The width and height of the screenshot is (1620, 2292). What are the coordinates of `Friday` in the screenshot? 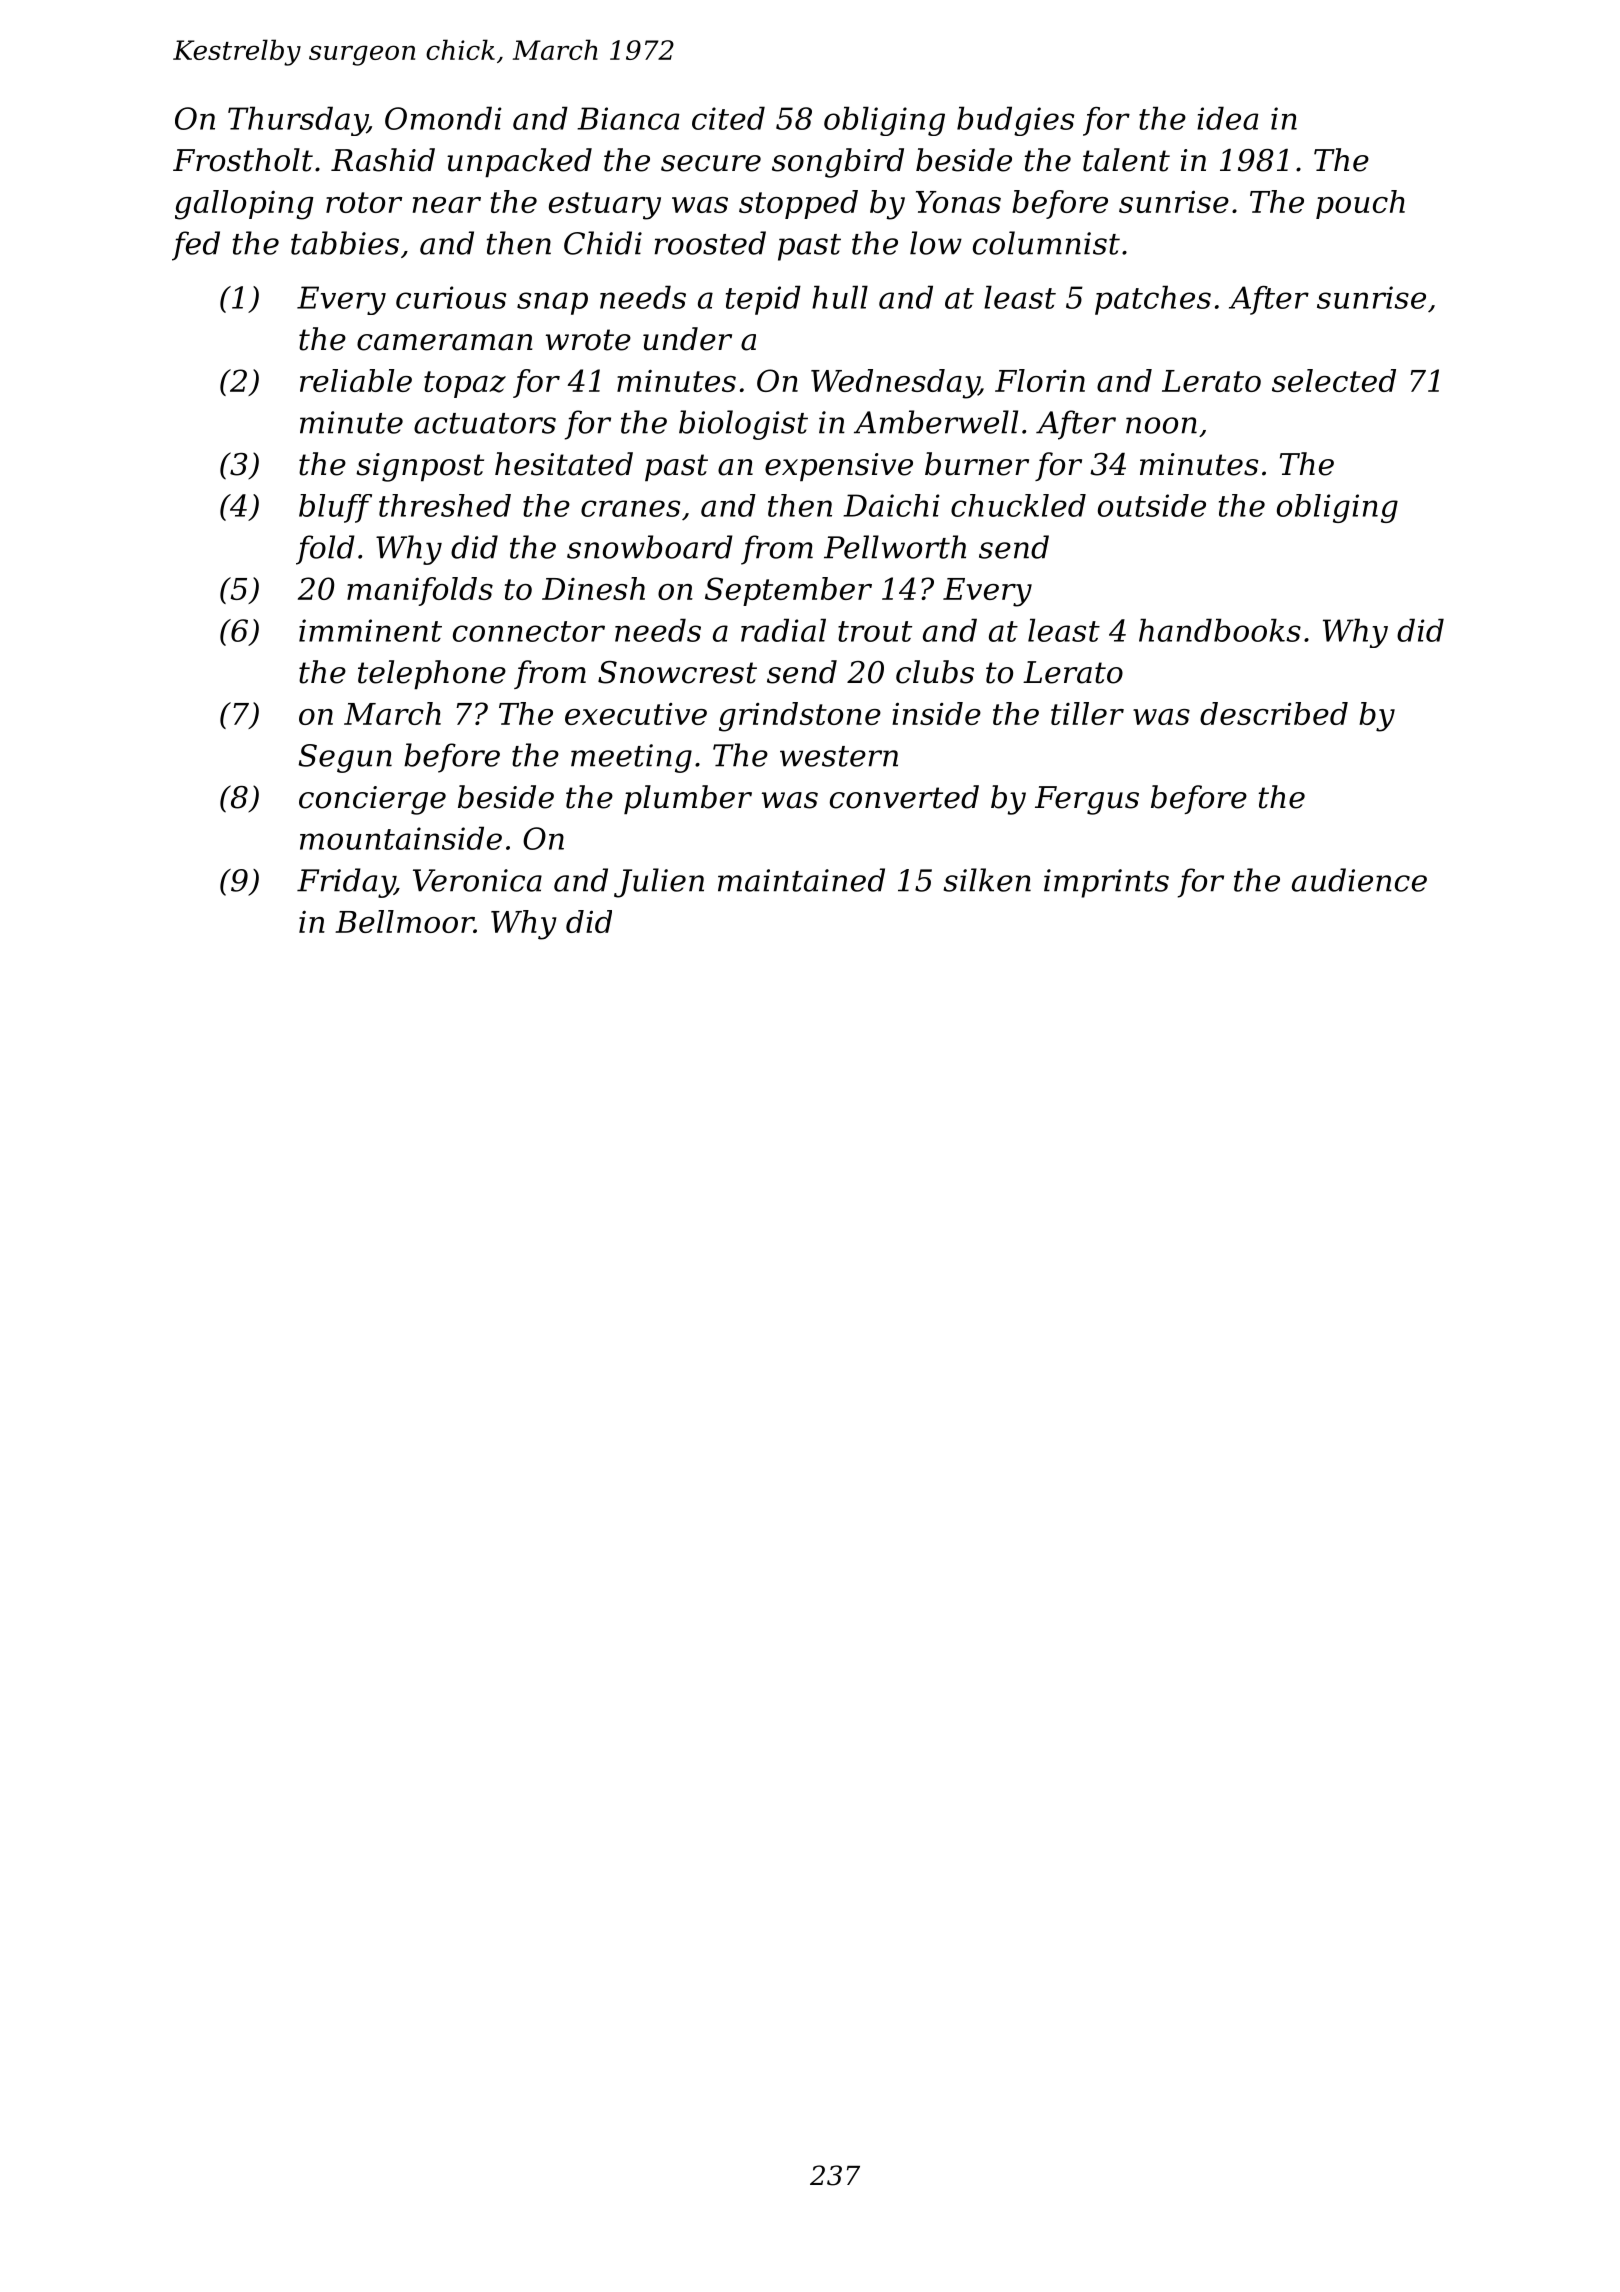 It's located at (346, 883).
